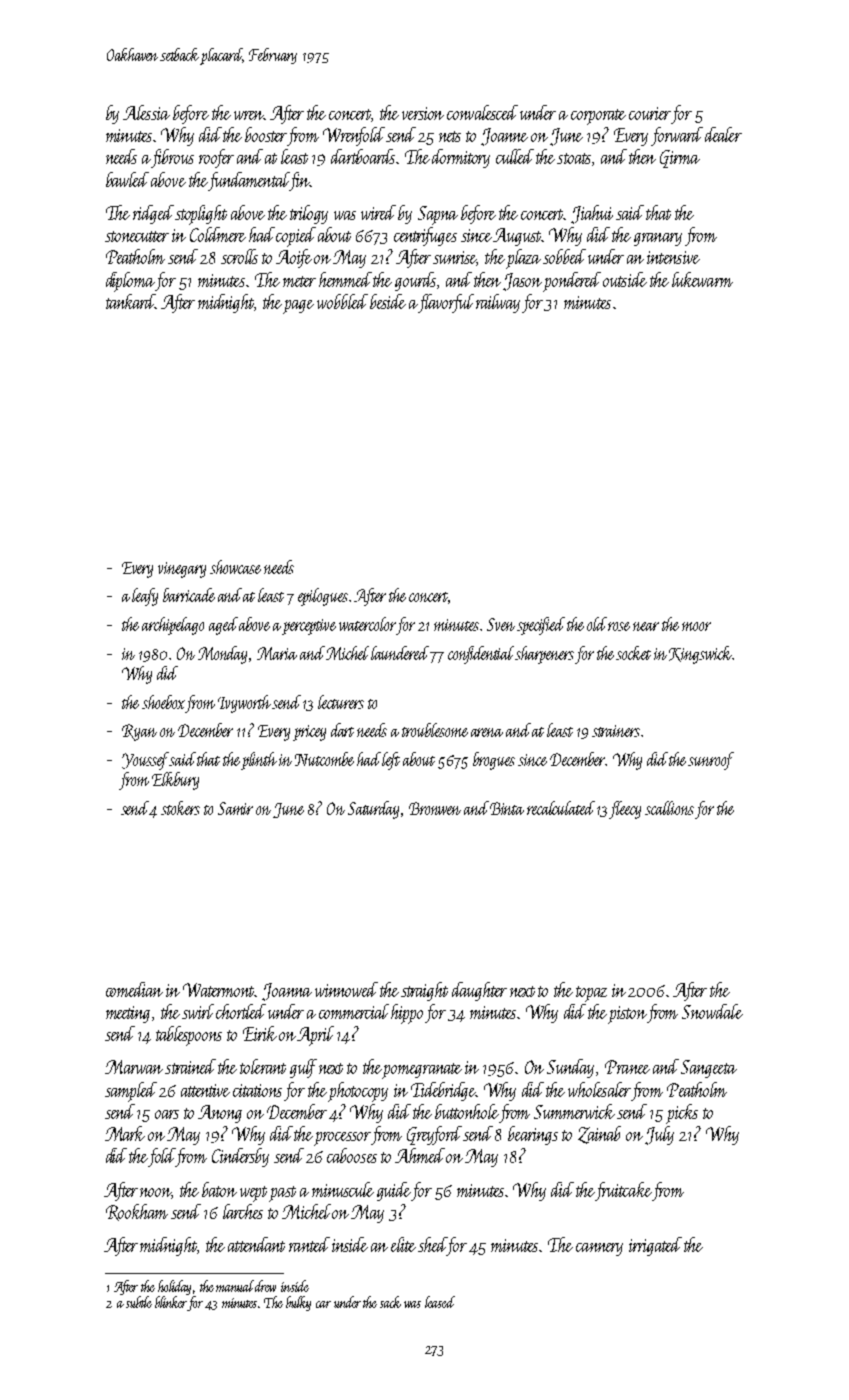 This image has width=849, height=1400. What do you see at coordinates (367, 624) in the image?
I see `watercolor` at bounding box center [367, 624].
